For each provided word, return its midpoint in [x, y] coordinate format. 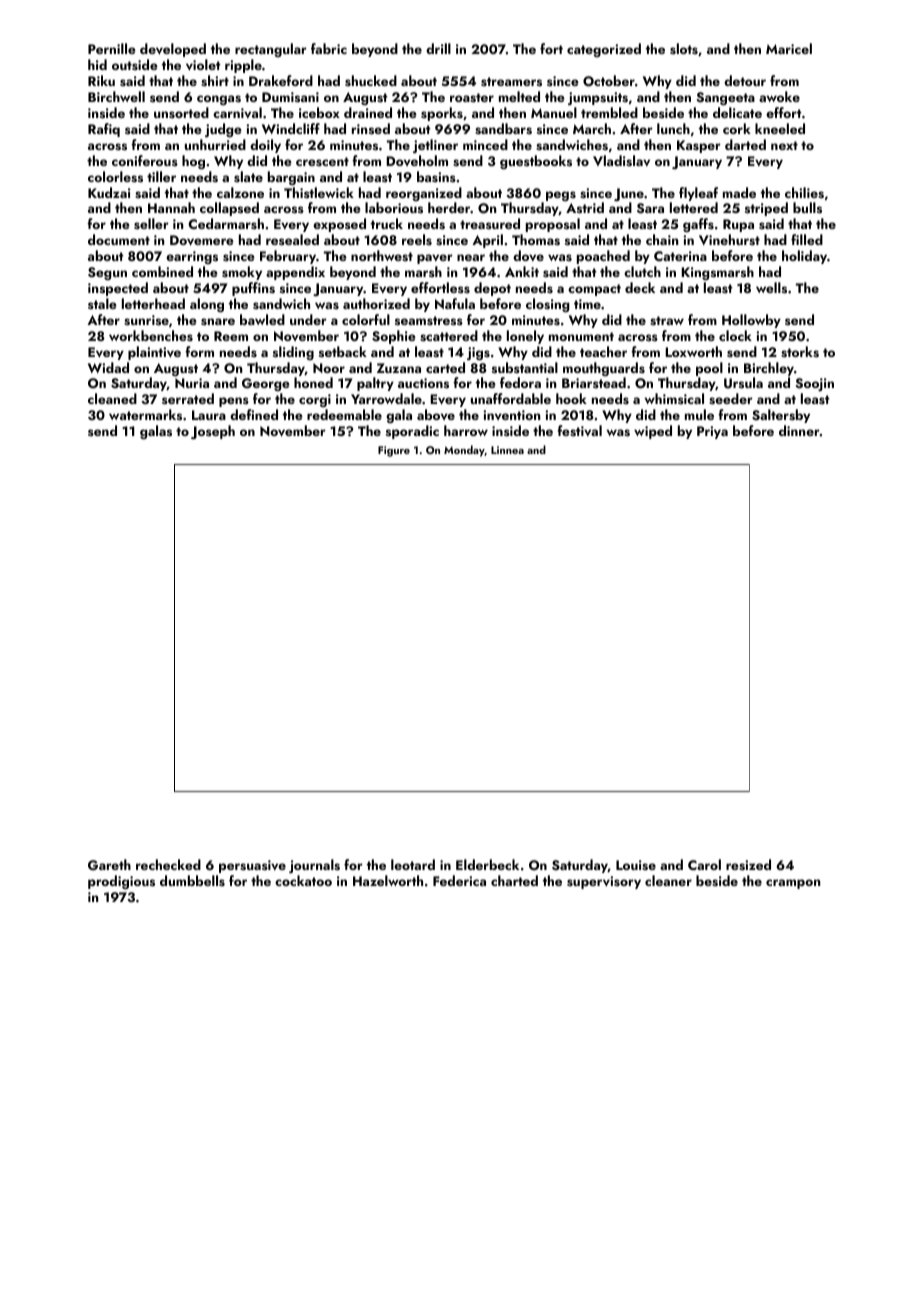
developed [173, 50]
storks [800, 352]
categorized [604, 50]
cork [737, 128]
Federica [459, 880]
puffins [253, 289]
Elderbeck [487, 864]
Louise [636, 865]
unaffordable [511, 398]
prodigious [121, 882]
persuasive [252, 866]
